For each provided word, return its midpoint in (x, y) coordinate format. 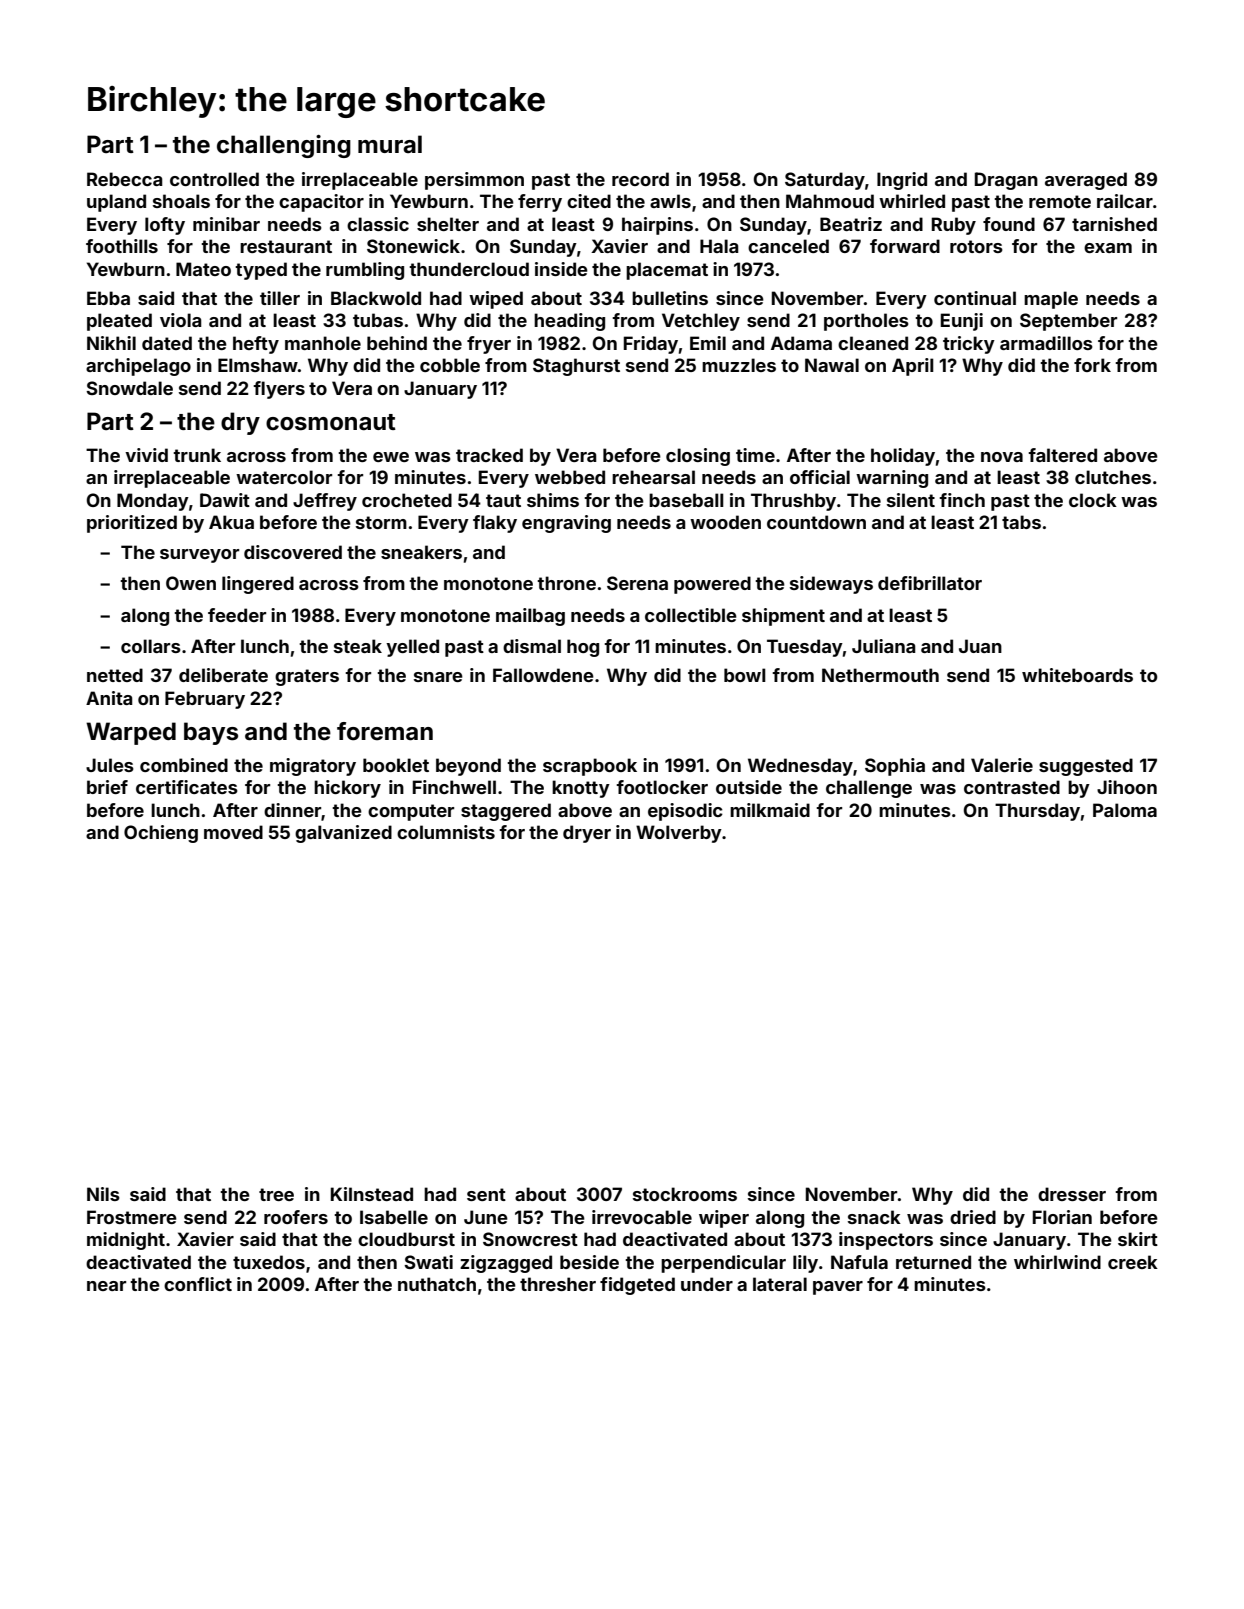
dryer (587, 834)
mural (390, 144)
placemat (667, 271)
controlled (214, 179)
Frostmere (132, 1217)
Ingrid (902, 181)
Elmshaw (258, 365)
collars (151, 646)
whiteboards (1077, 675)
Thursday (1037, 812)
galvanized (343, 834)
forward (905, 246)
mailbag (530, 617)
